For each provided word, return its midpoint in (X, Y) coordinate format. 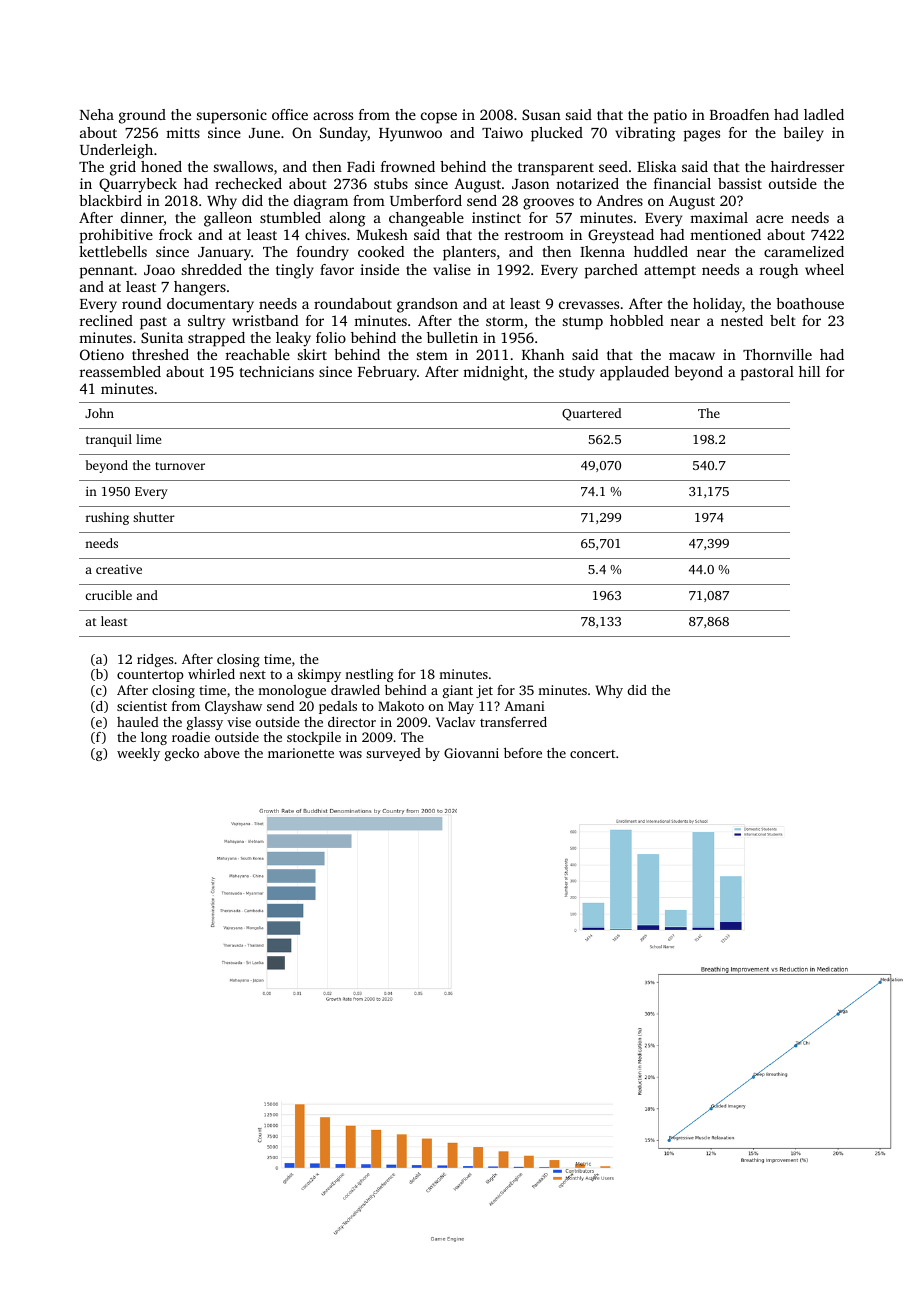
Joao (159, 270)
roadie (191, 737)
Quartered (591, 414)
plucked (557, 134)
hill (809, 371)
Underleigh (116, 151)
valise (452, 269)
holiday (717, 305)
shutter (154, 517)
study (577, 373)
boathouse (810, 303)
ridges (155, 660)
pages (702, 136)
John (99, 413)
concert (592, 754)
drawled (355, 690)
